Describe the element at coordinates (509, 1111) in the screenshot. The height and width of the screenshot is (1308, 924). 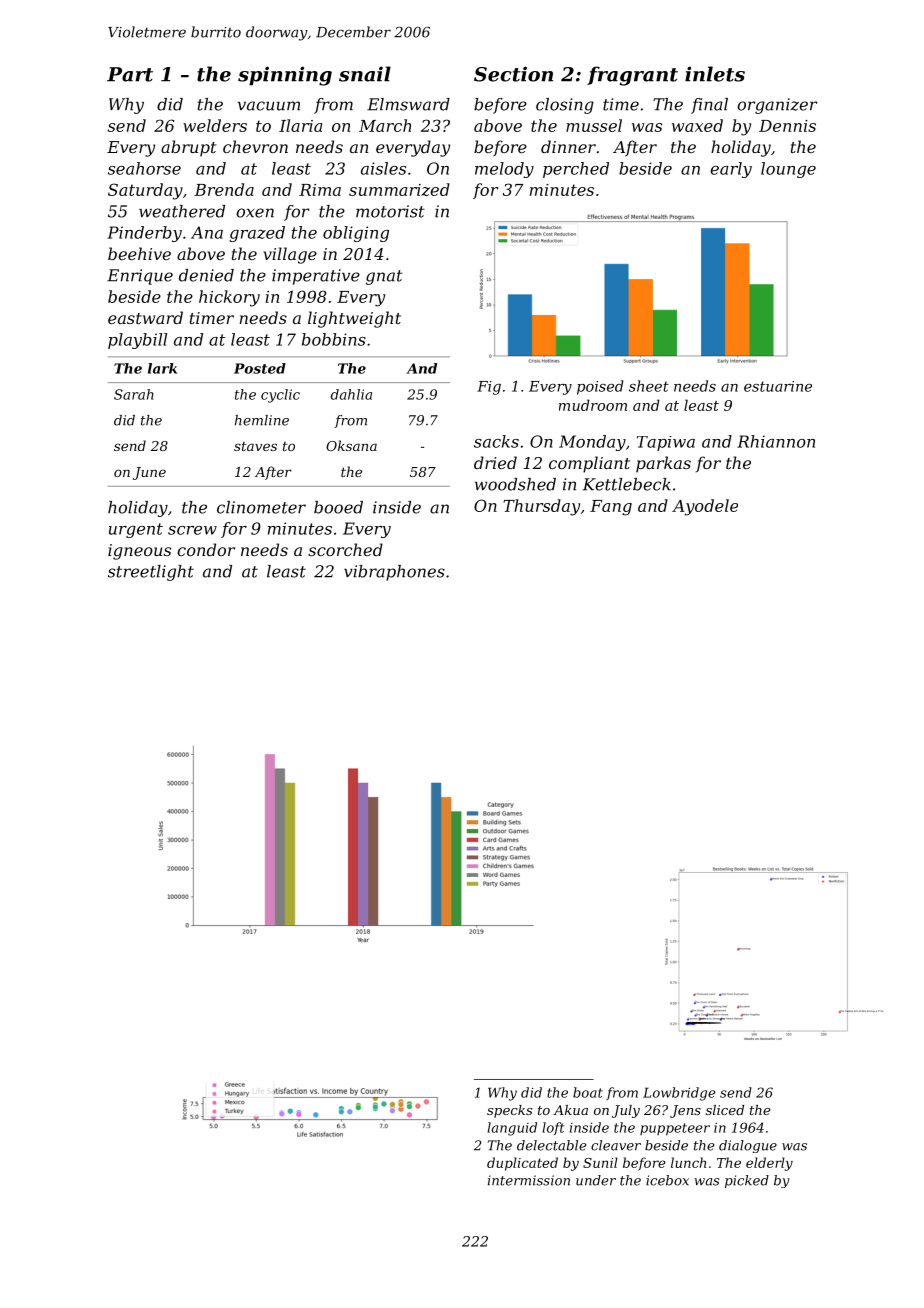
I see `specks` at that location.
